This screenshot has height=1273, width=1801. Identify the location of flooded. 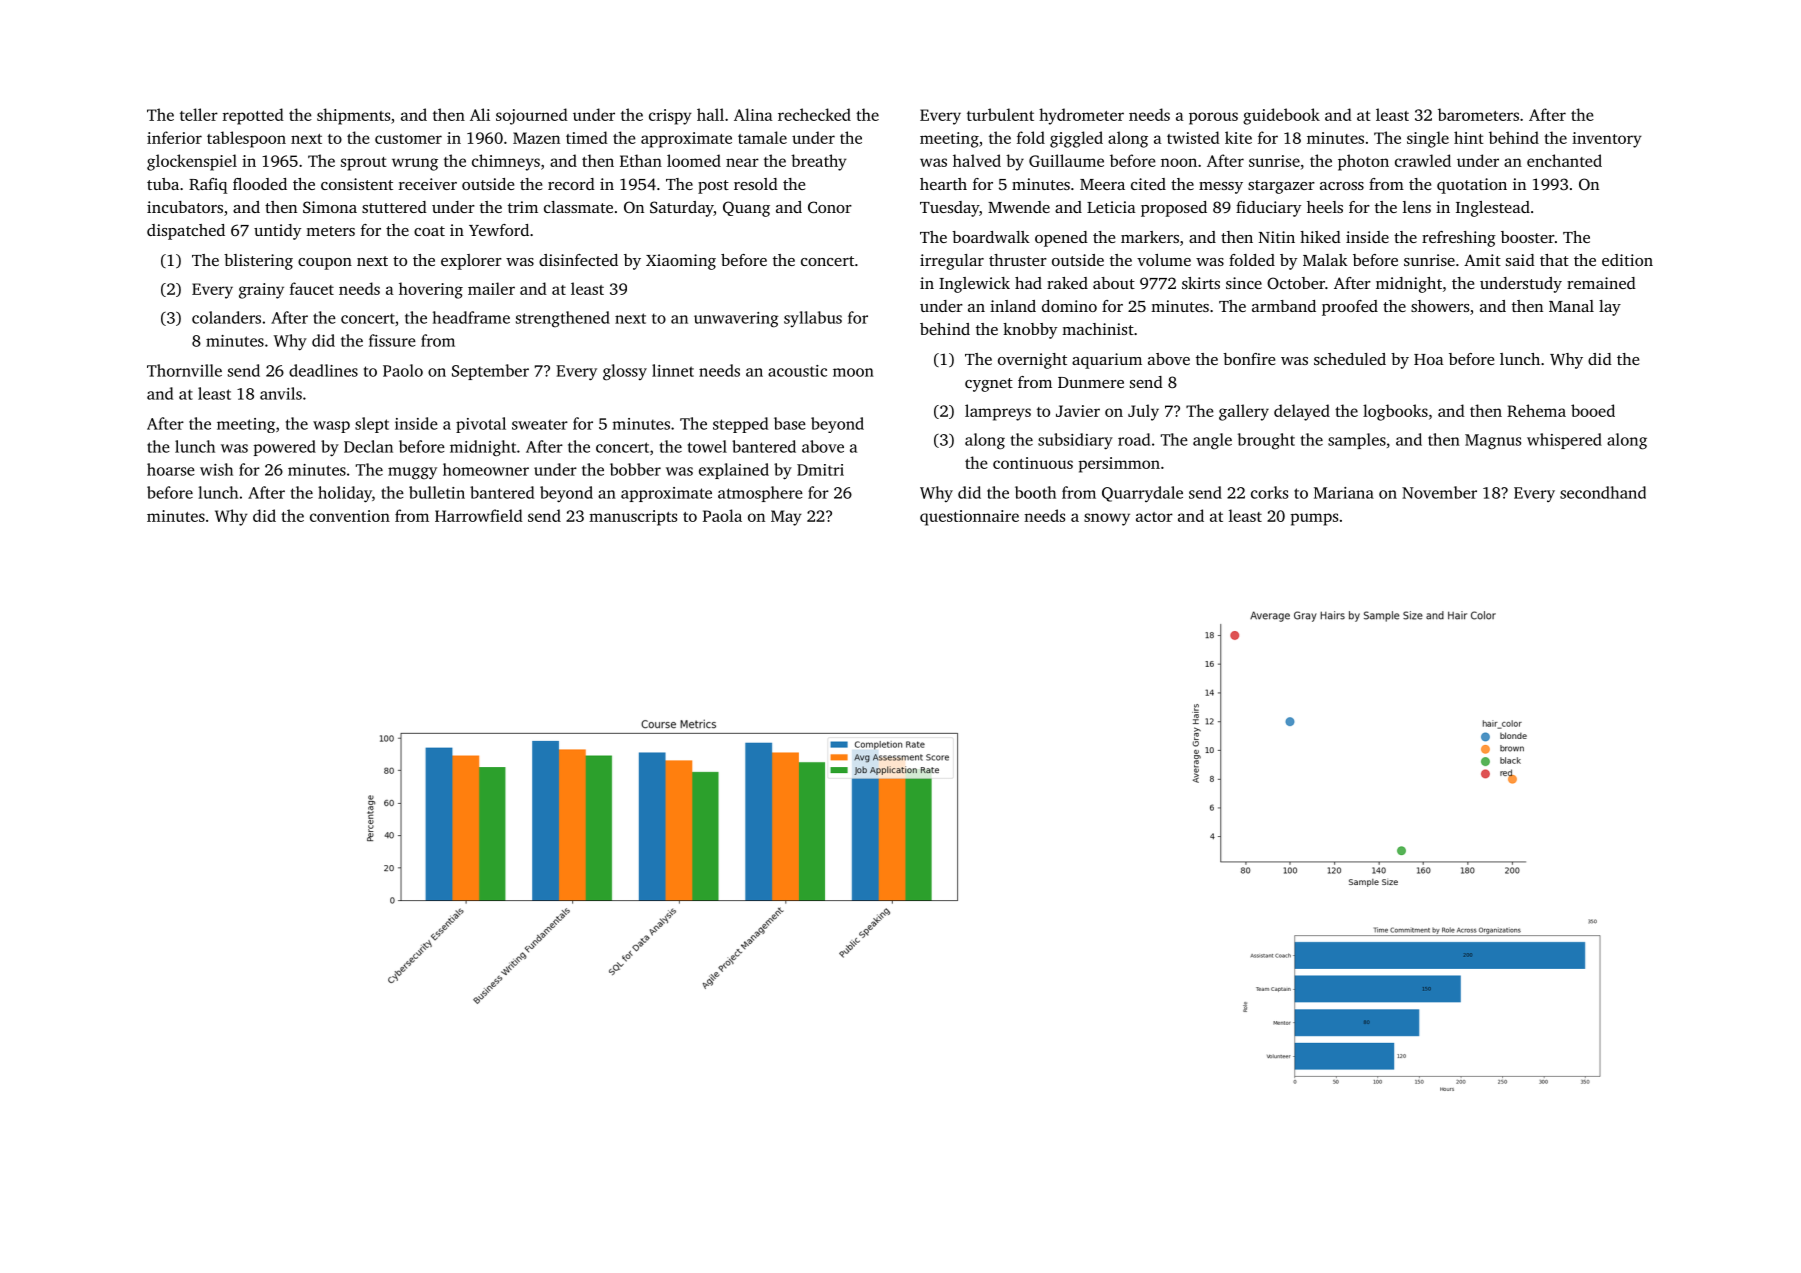
(260, 184).
